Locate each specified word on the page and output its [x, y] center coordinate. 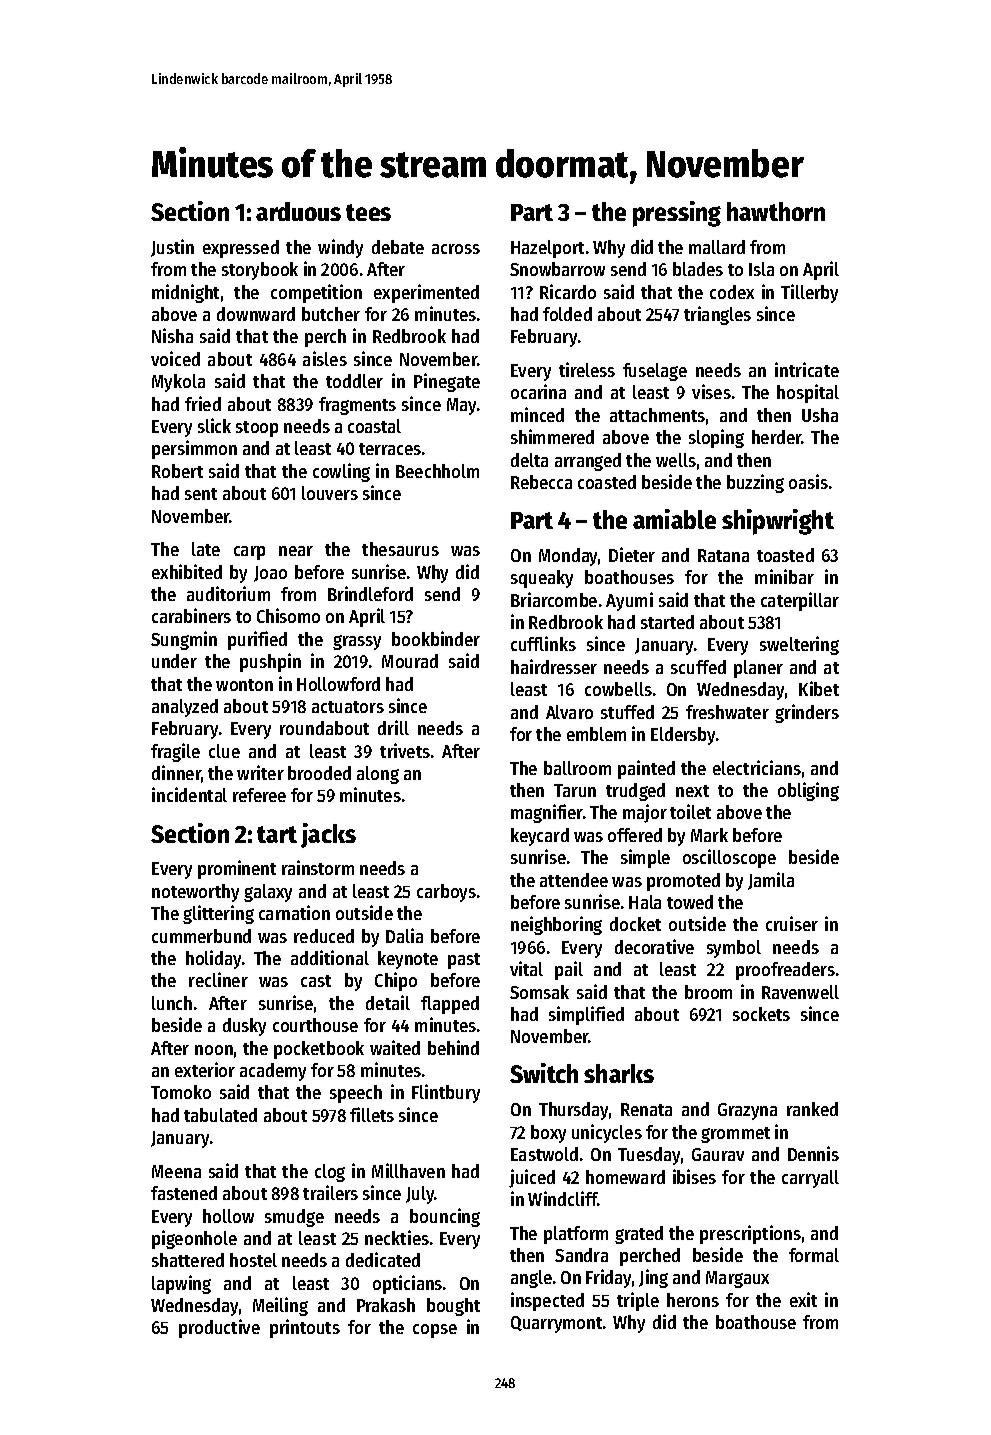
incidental [189, 794]
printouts [305, 1328]
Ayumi [629, 601]
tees [368, 212]
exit [803, 1299]
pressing [677, 214]
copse [435, 1331]
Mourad [410, 661]
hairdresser [554, 666]
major [645, 813]
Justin [172, 248]
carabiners [191, 615]
